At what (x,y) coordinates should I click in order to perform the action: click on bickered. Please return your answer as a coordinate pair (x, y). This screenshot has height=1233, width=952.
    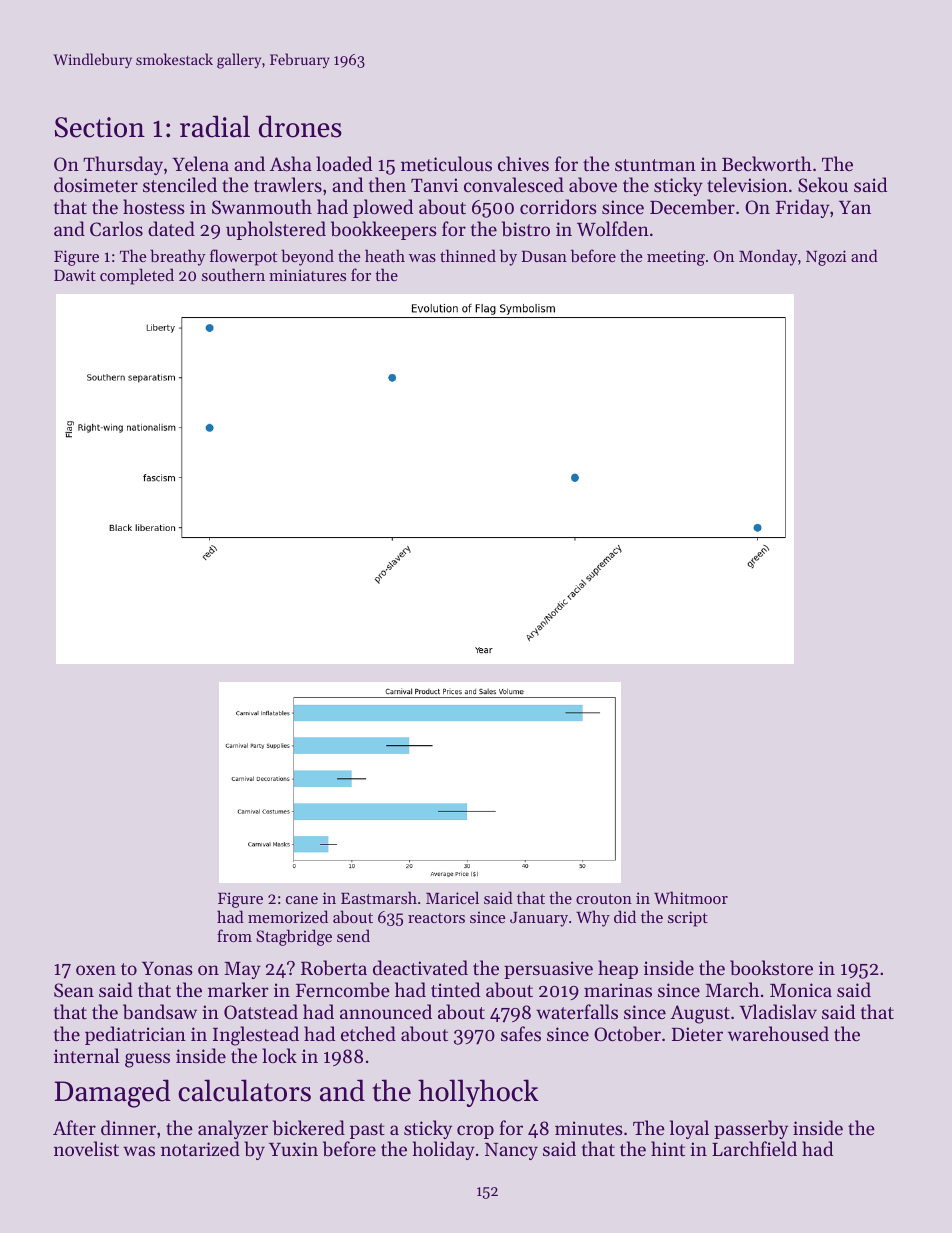
    Looking at the image, I should click on (309, 1128).
